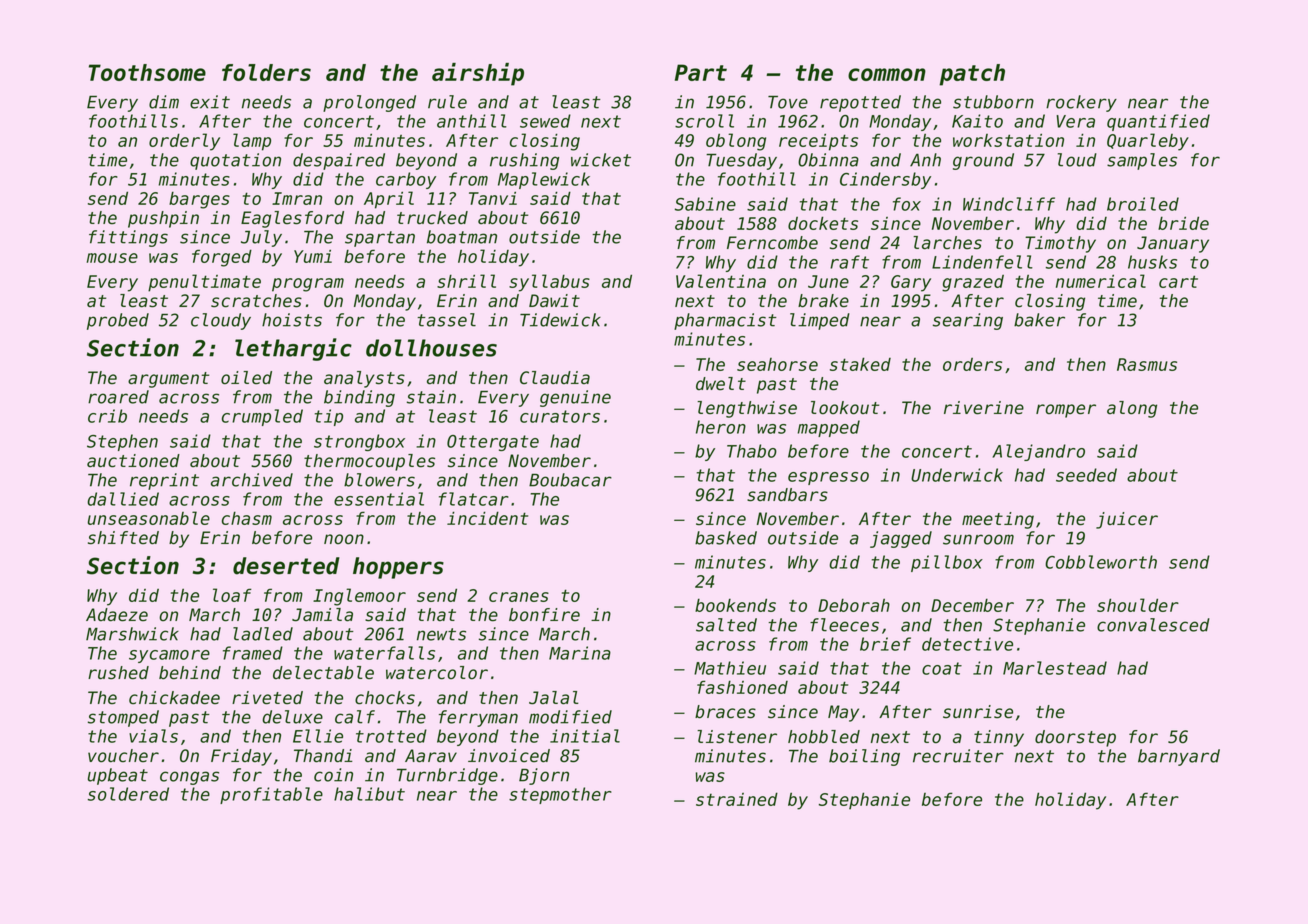 The image size is (1308, 924). Describe the element at coordinates (286, 566) in the document. I see `deserted` at that location.
